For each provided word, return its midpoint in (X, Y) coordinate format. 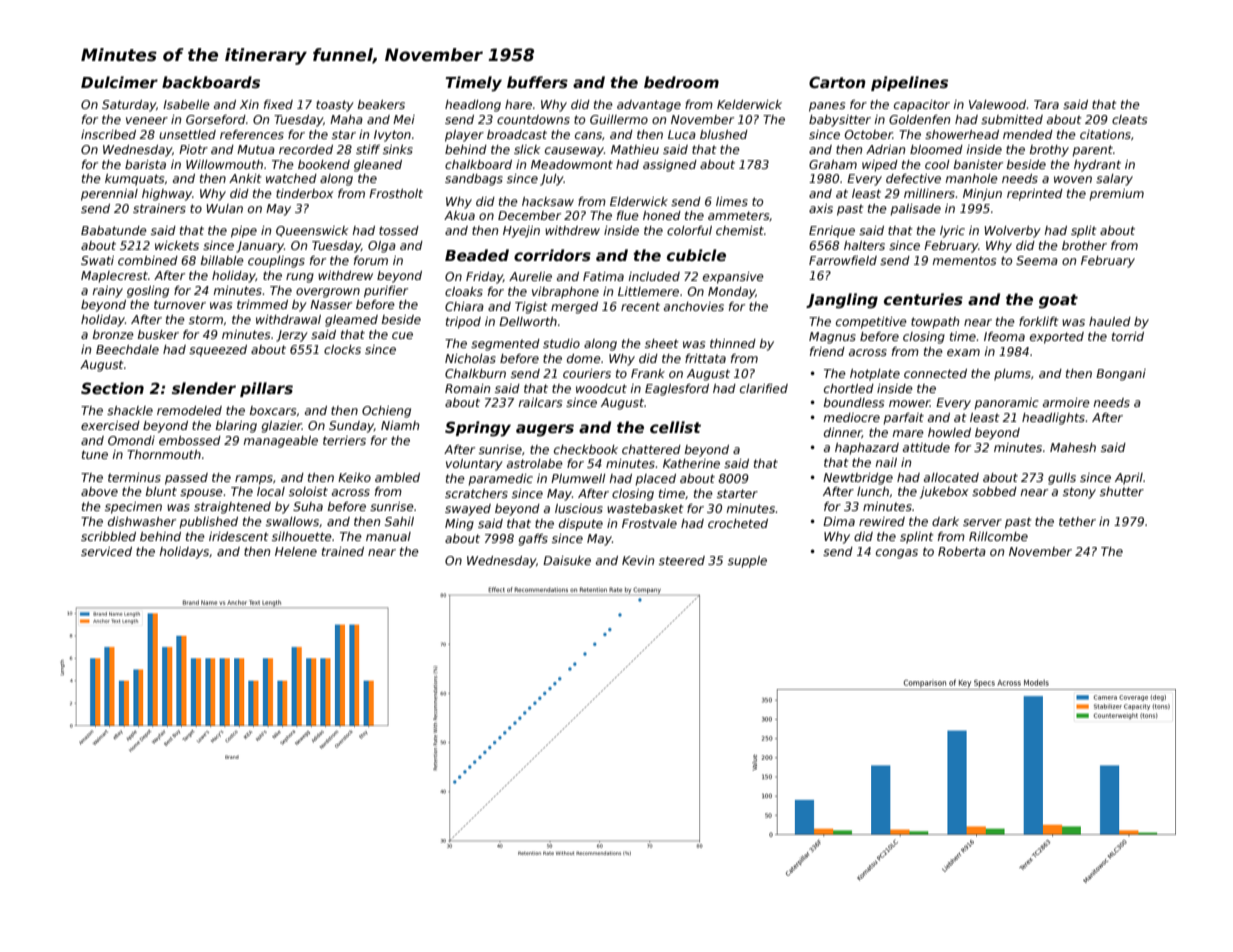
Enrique (832, 232)
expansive (733, 278)
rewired (882, 521)
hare (518, 104)
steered (682, 560)
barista (145, 164)
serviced (106, 551)
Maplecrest (114, 277)
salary (1114, 180)
